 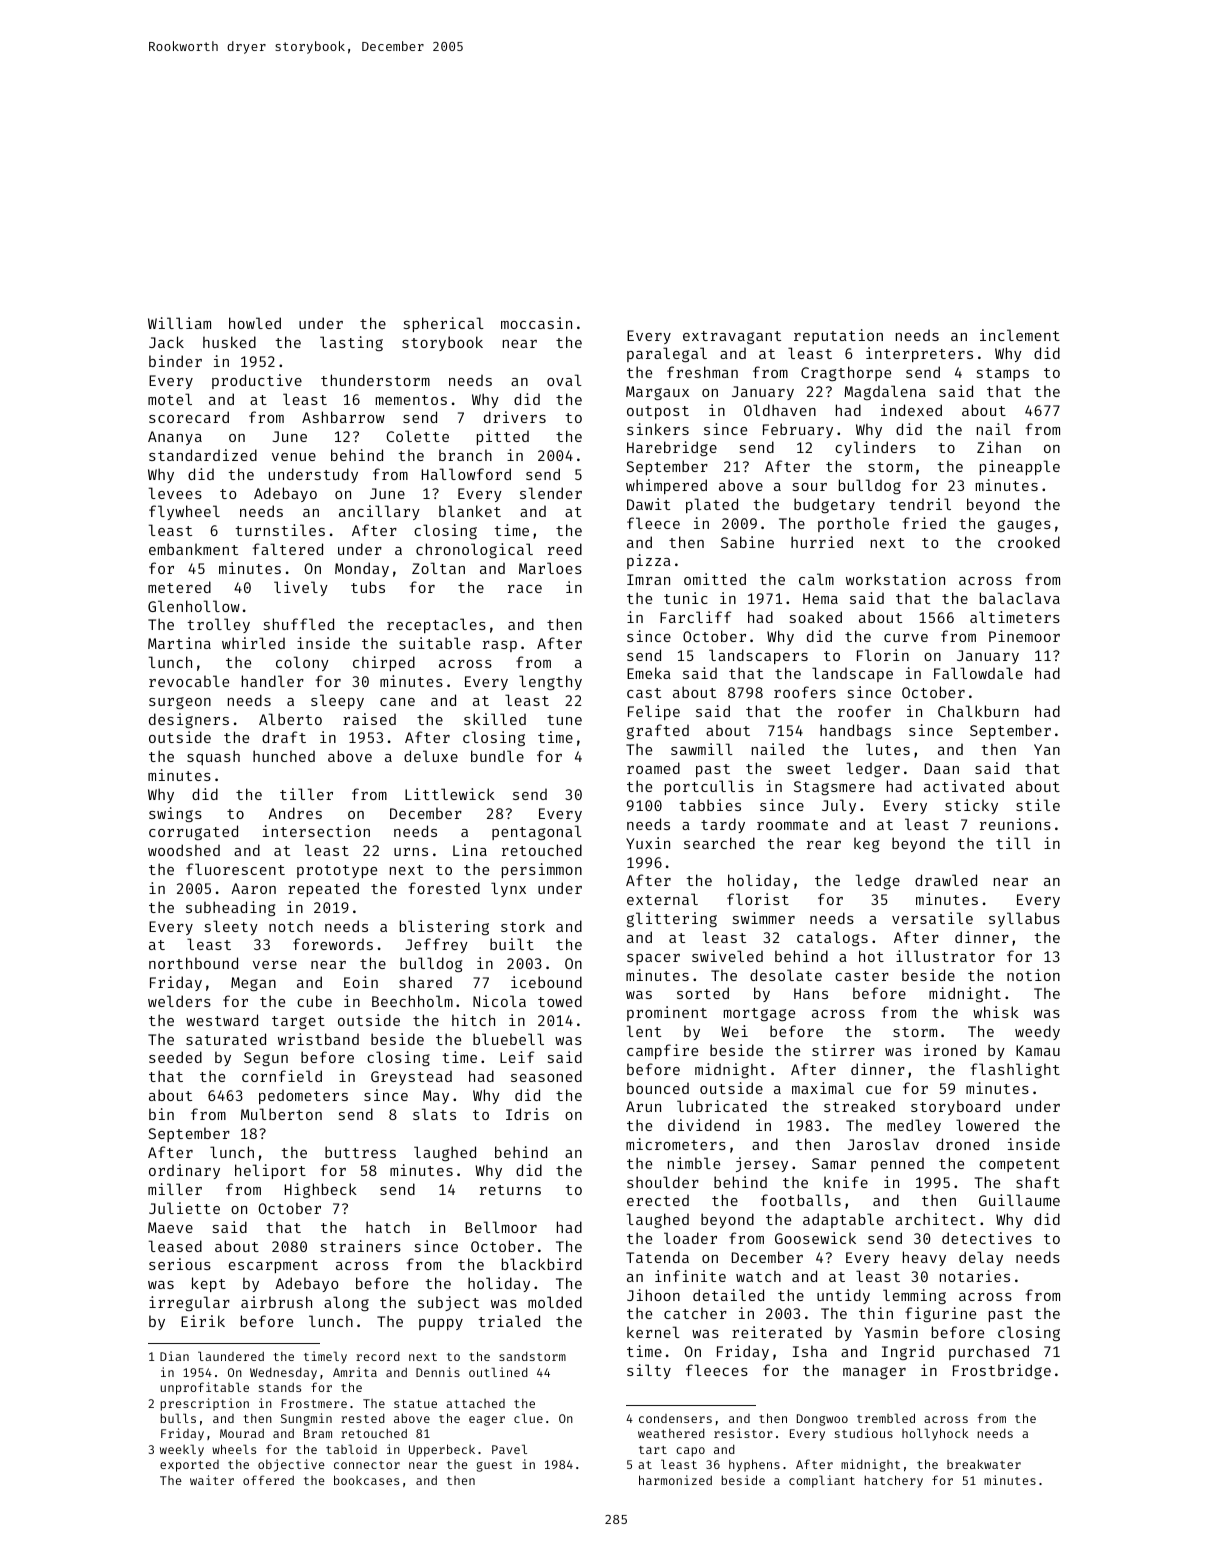 I want to click on Yan, so click(x=1047, y=749).
